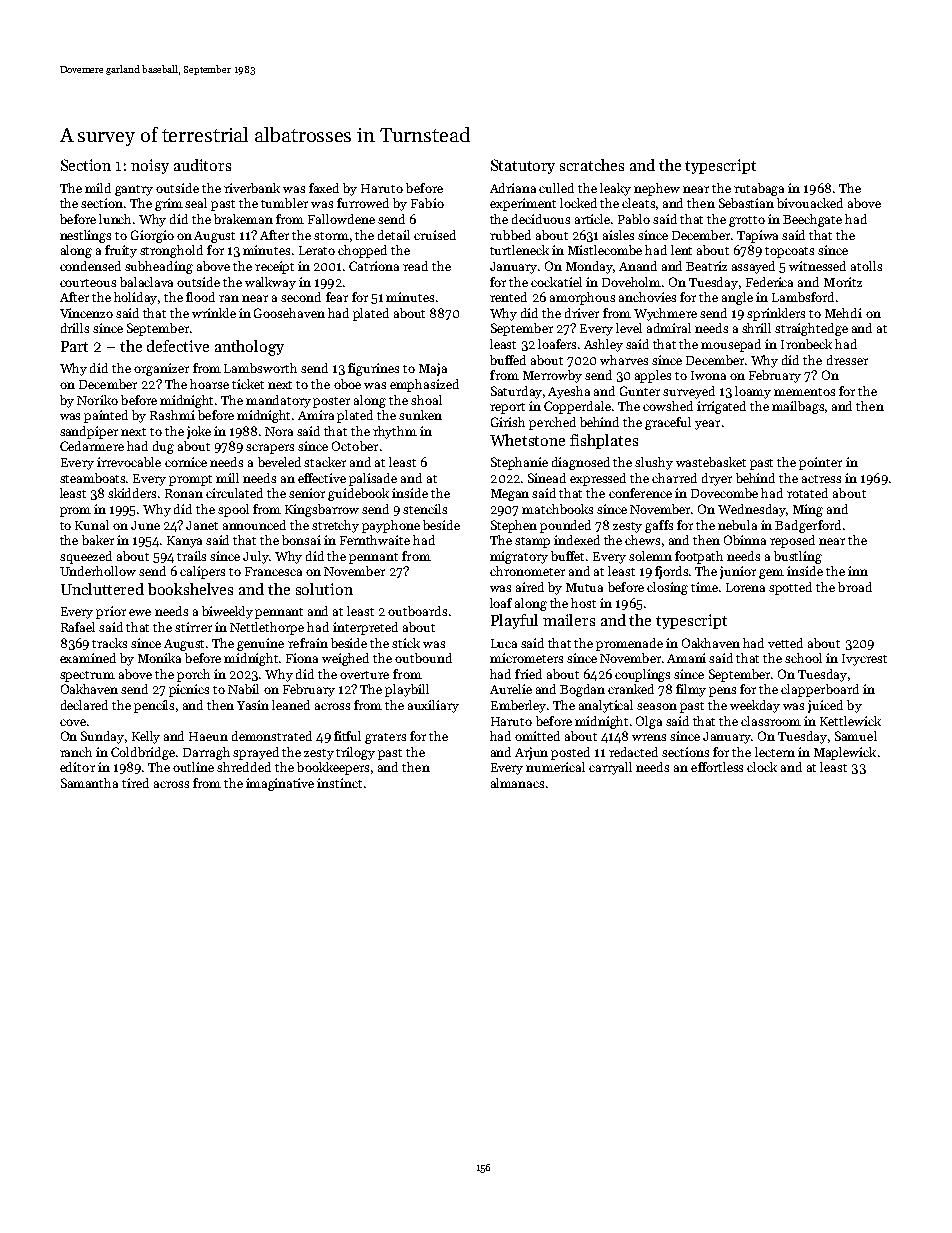 The width and height of the page is (952, 1233). What do you see at coordinates (724, 493) in the page?
I see `Dovecombe` at bounding box center [724, 493].
